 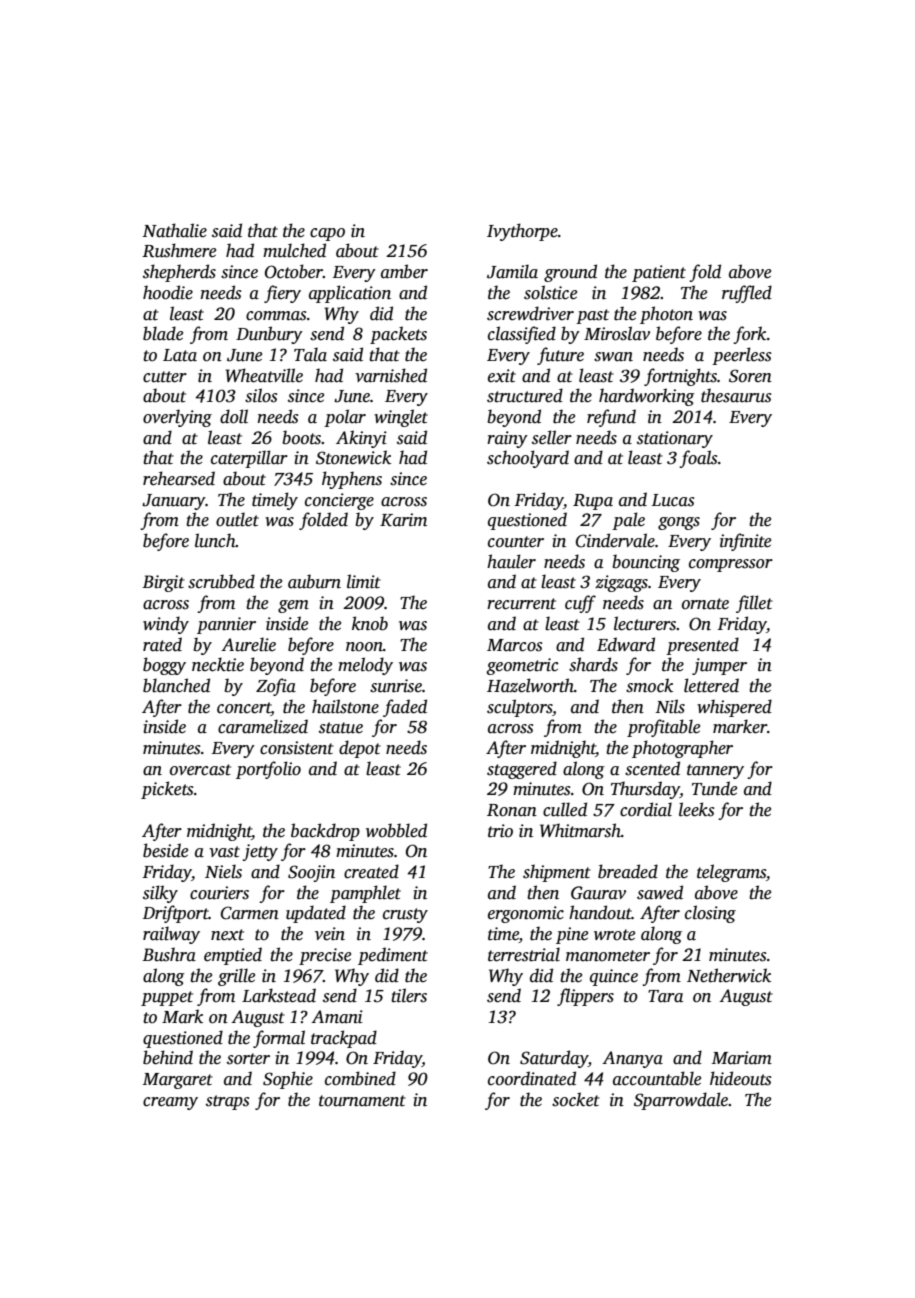 I want to click on counter, so click(x=516, y=542).
